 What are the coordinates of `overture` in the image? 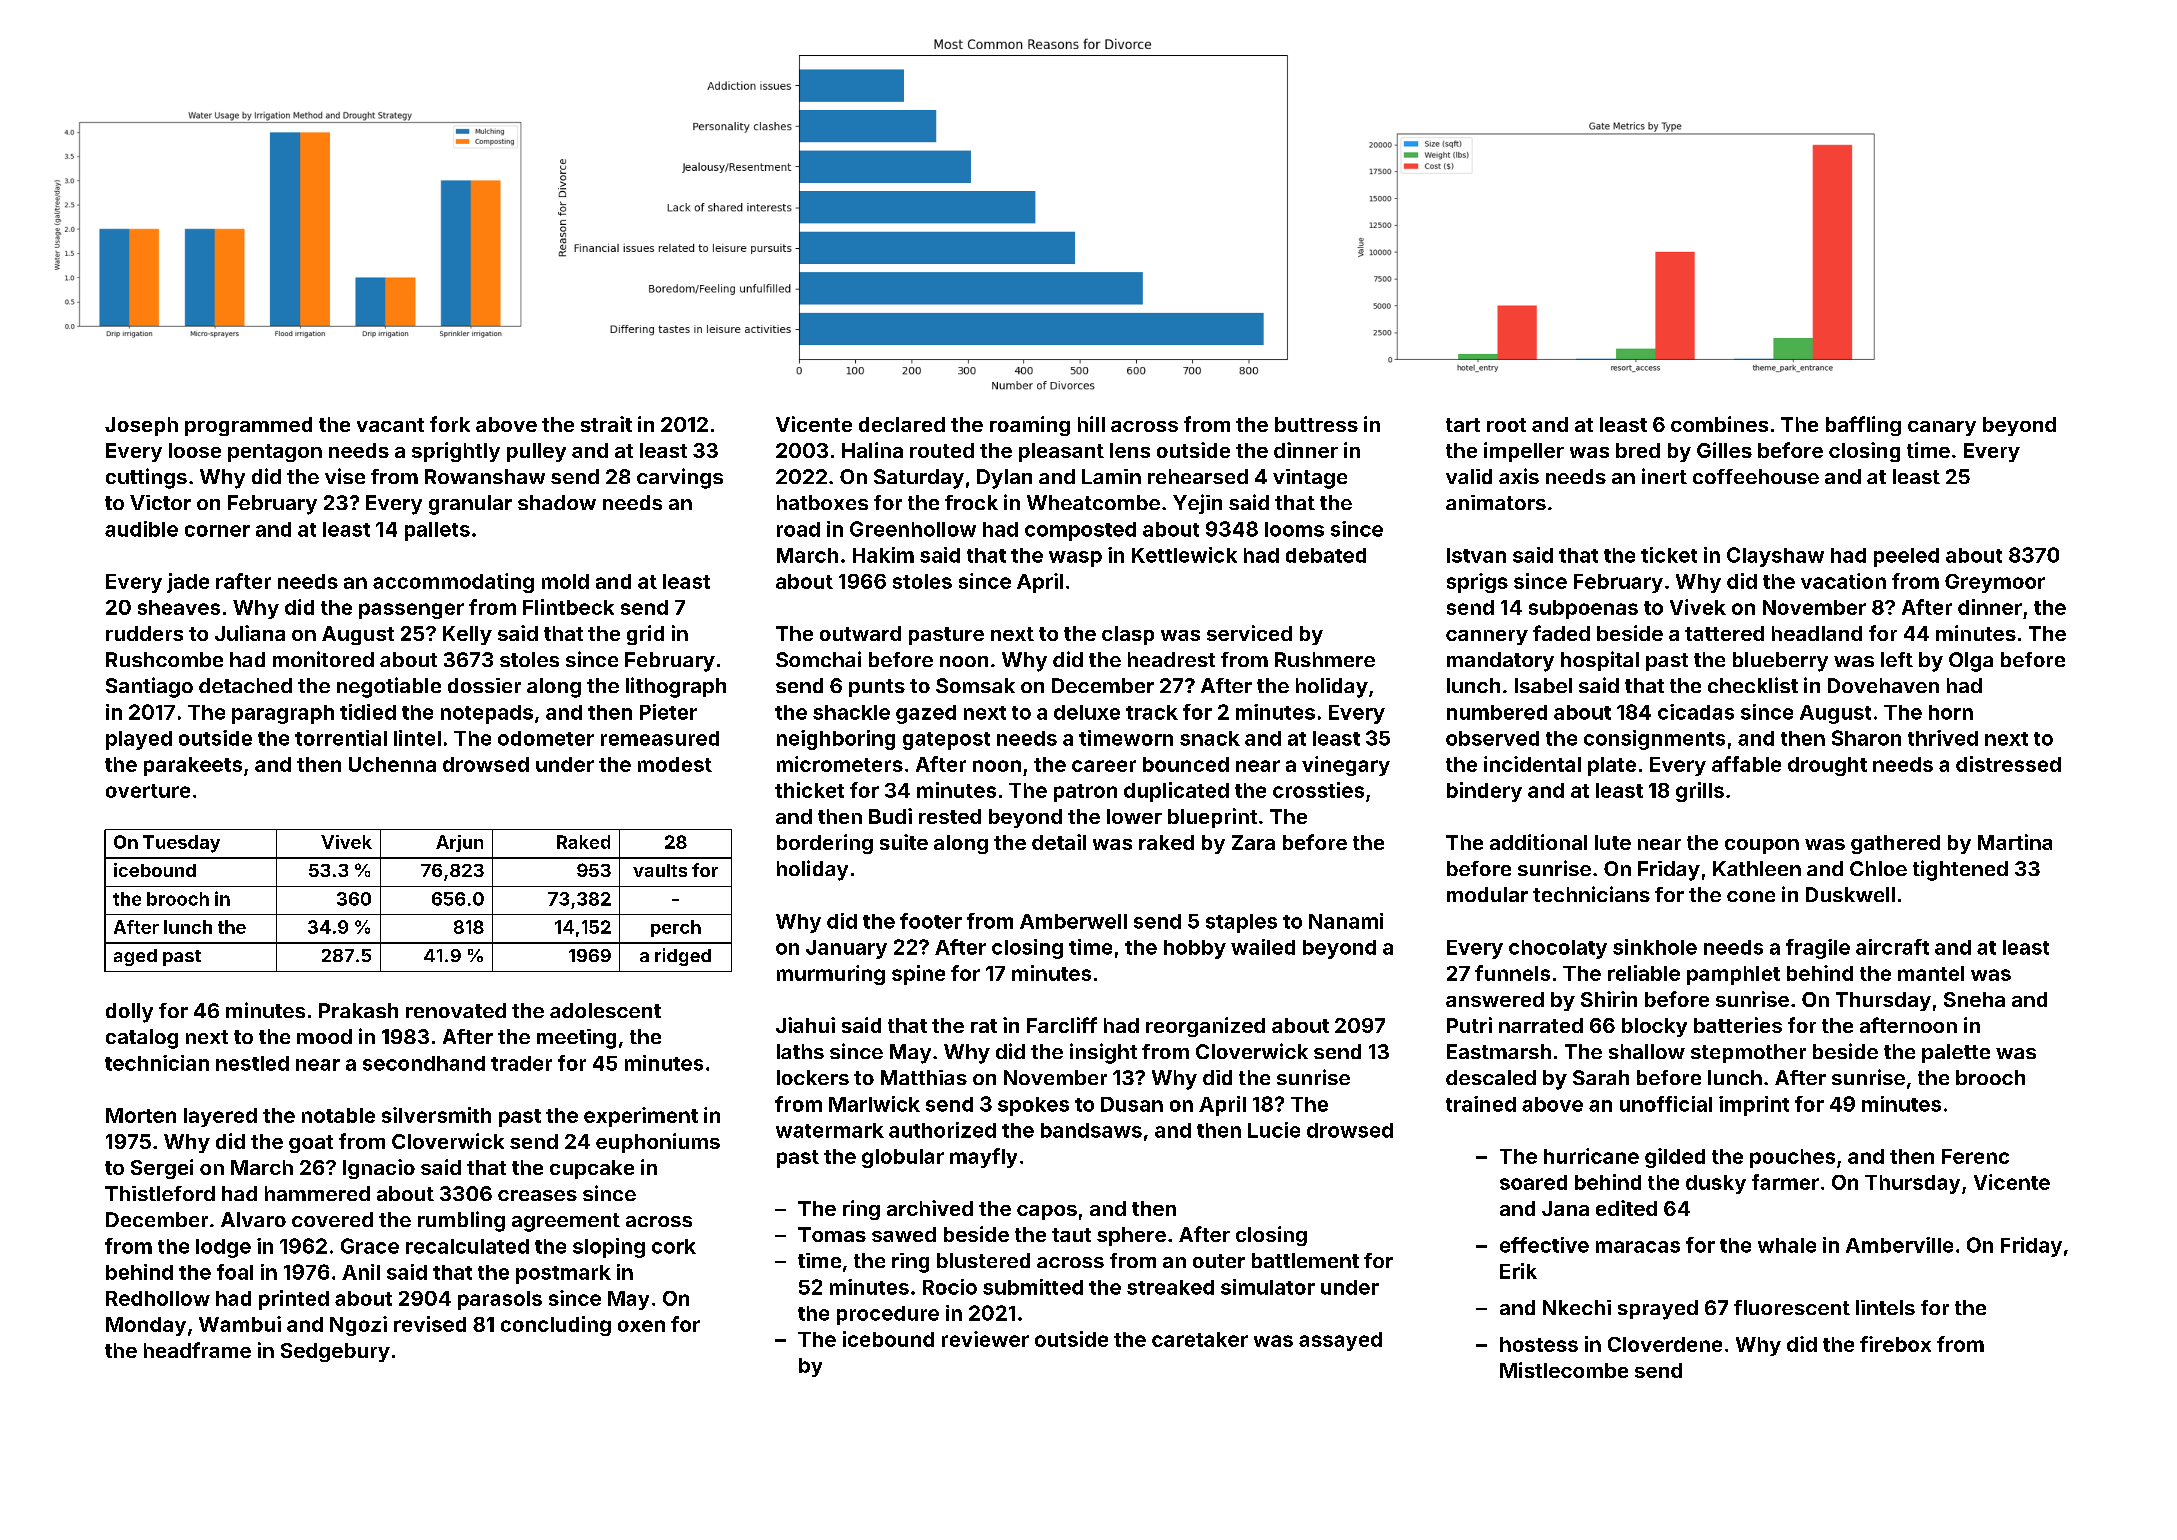 It's located at (148, 791).
